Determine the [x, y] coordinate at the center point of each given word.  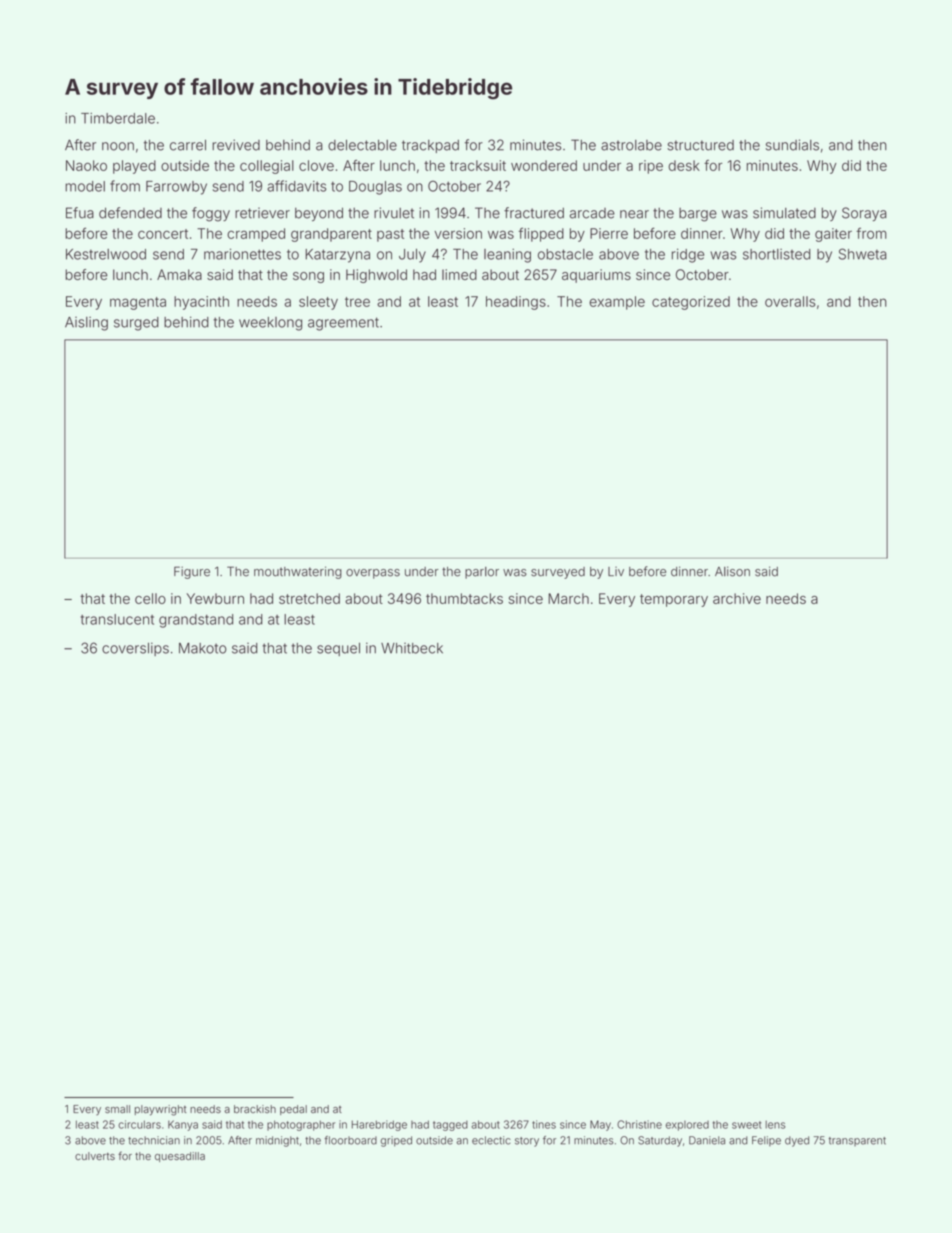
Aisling [86, 323]
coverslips [135, 649]
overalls [790, 301]
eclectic [491, 1140]
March [568, 598]
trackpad [430, 146]
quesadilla [180, 1157]
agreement [343, 324]
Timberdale [118, 118]
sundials [792, 145]
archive [737, 598]
